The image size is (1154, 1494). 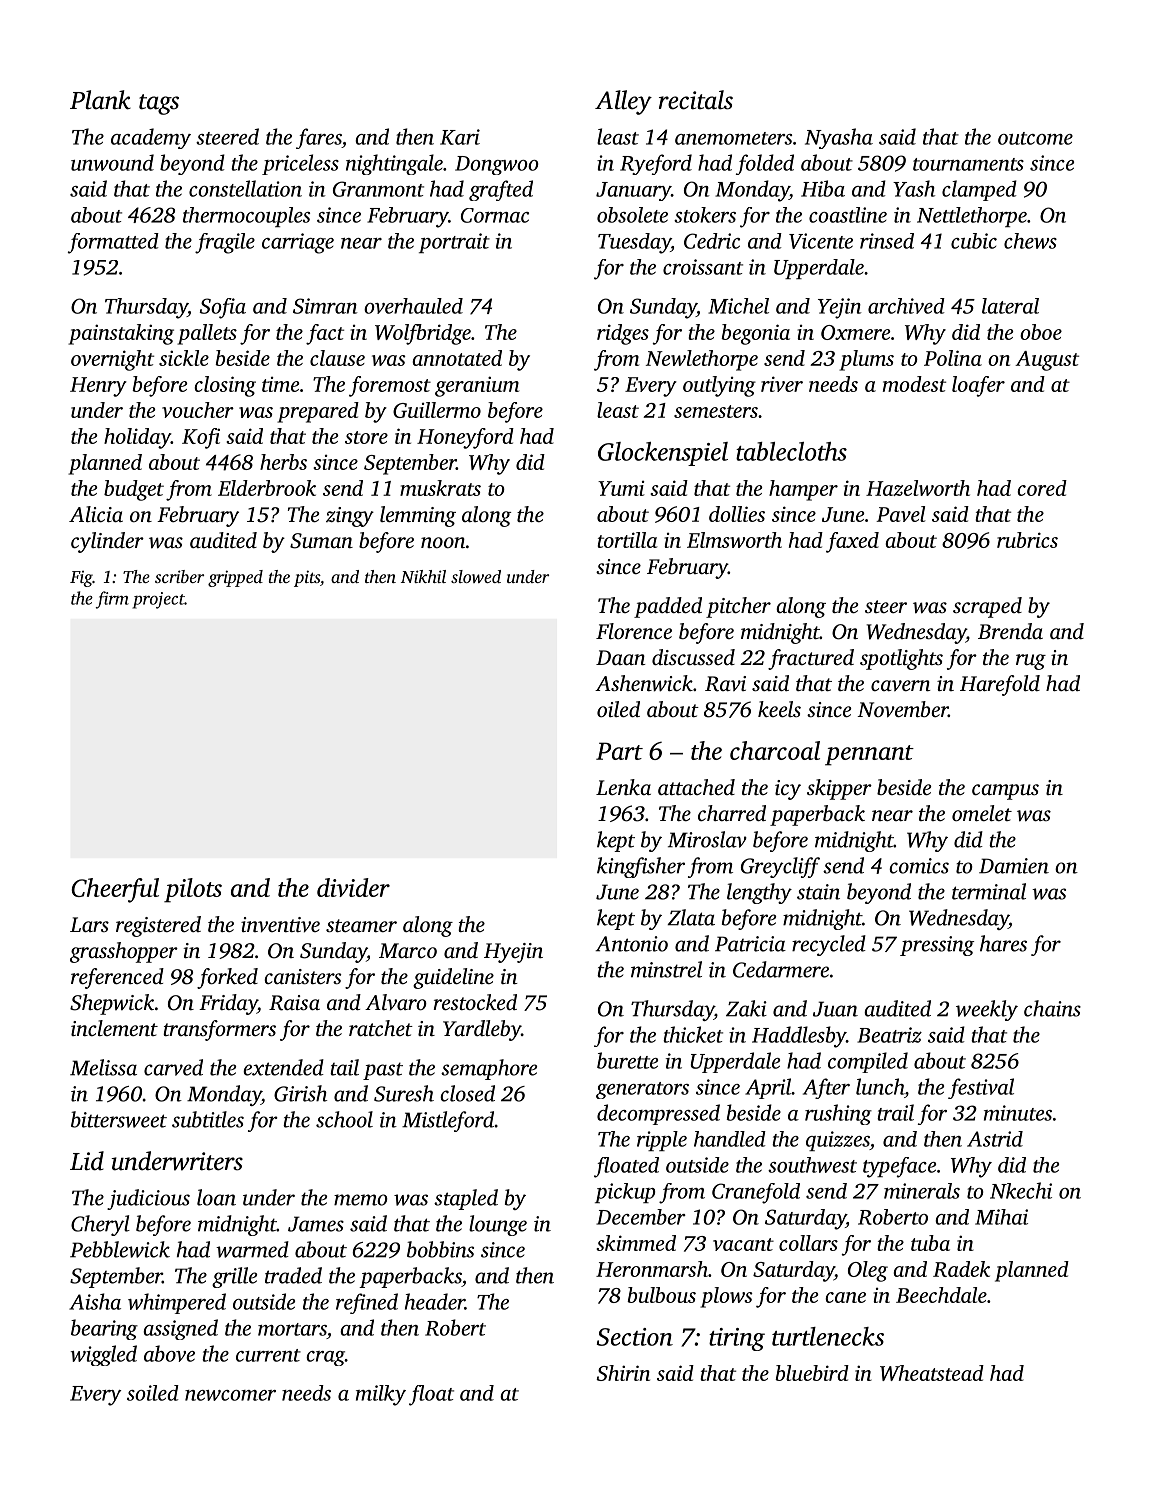 I want to click on minutes, so click(x=1018, y=1113).
